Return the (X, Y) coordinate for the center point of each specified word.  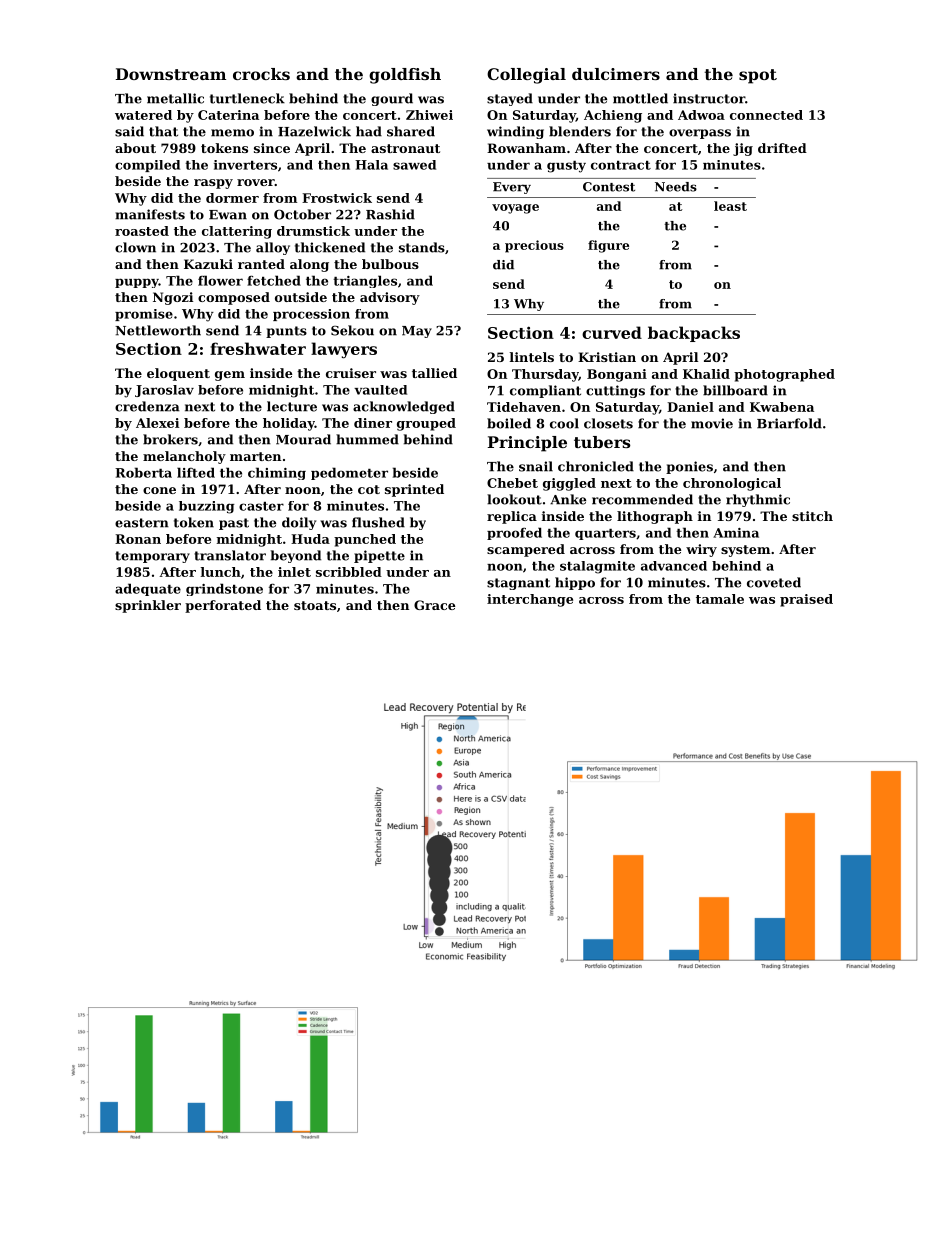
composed (234, 298)
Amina (736, 533)
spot (758, 76)
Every (512, 188)
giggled (569, 484)
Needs (676, 187)
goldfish (405, 76)
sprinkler (148, 606)
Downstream (171, 74)
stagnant (518, 584)
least (730, 206)
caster (261, 506)
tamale (720, 599)
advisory (390, 298)
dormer (232, 198)
